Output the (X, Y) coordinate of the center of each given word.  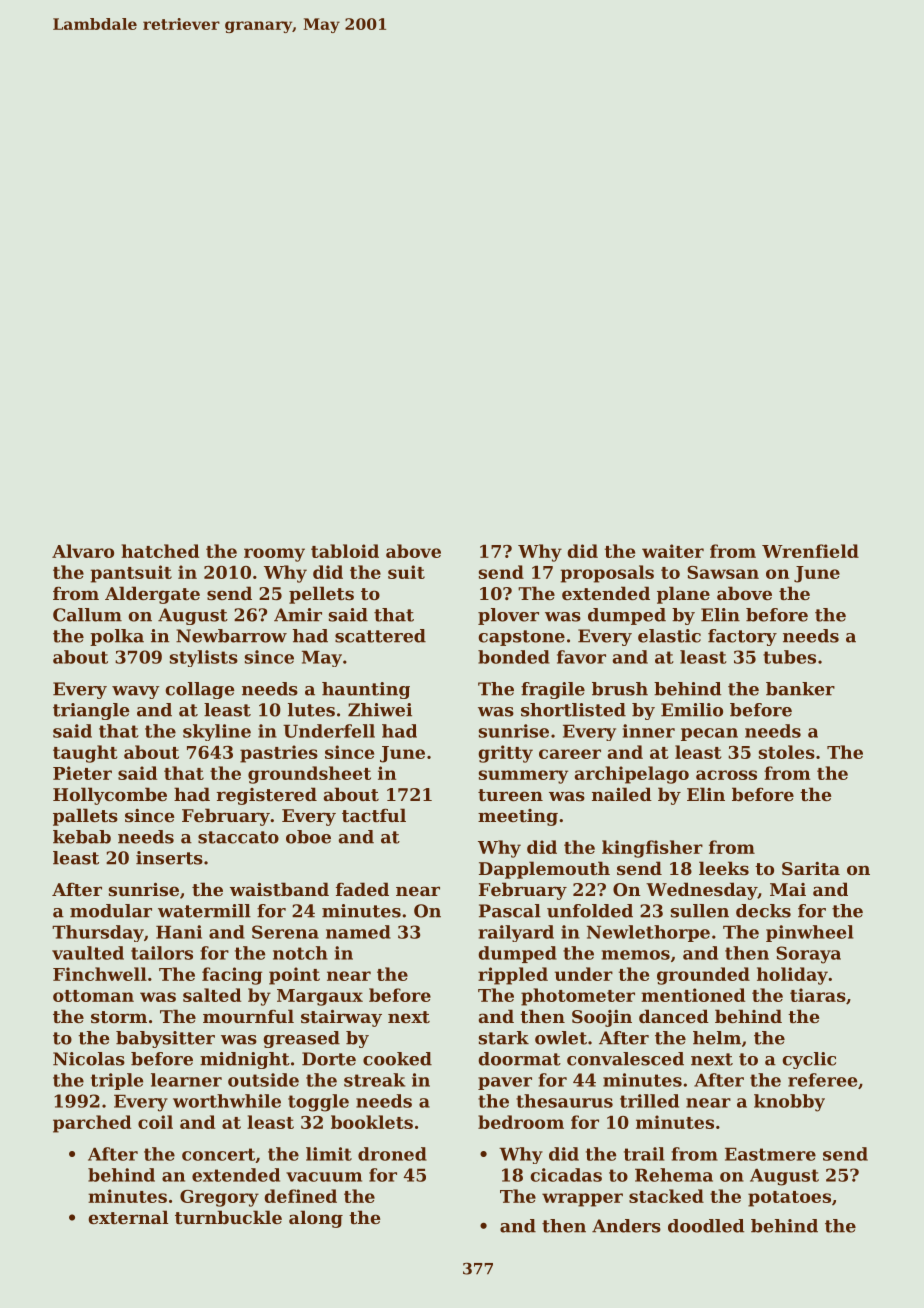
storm (119, 1017)
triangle (91, 711)
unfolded (590, 911)
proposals (607, 574)
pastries (279, 754)
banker (800, 689)
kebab (82, 837)
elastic (669, 636)
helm (717, 1038)
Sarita (811, 868)
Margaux (320, 997)
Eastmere (770, 1154)
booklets (372, 1122)
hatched (160, 551)
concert (218, 1154)
